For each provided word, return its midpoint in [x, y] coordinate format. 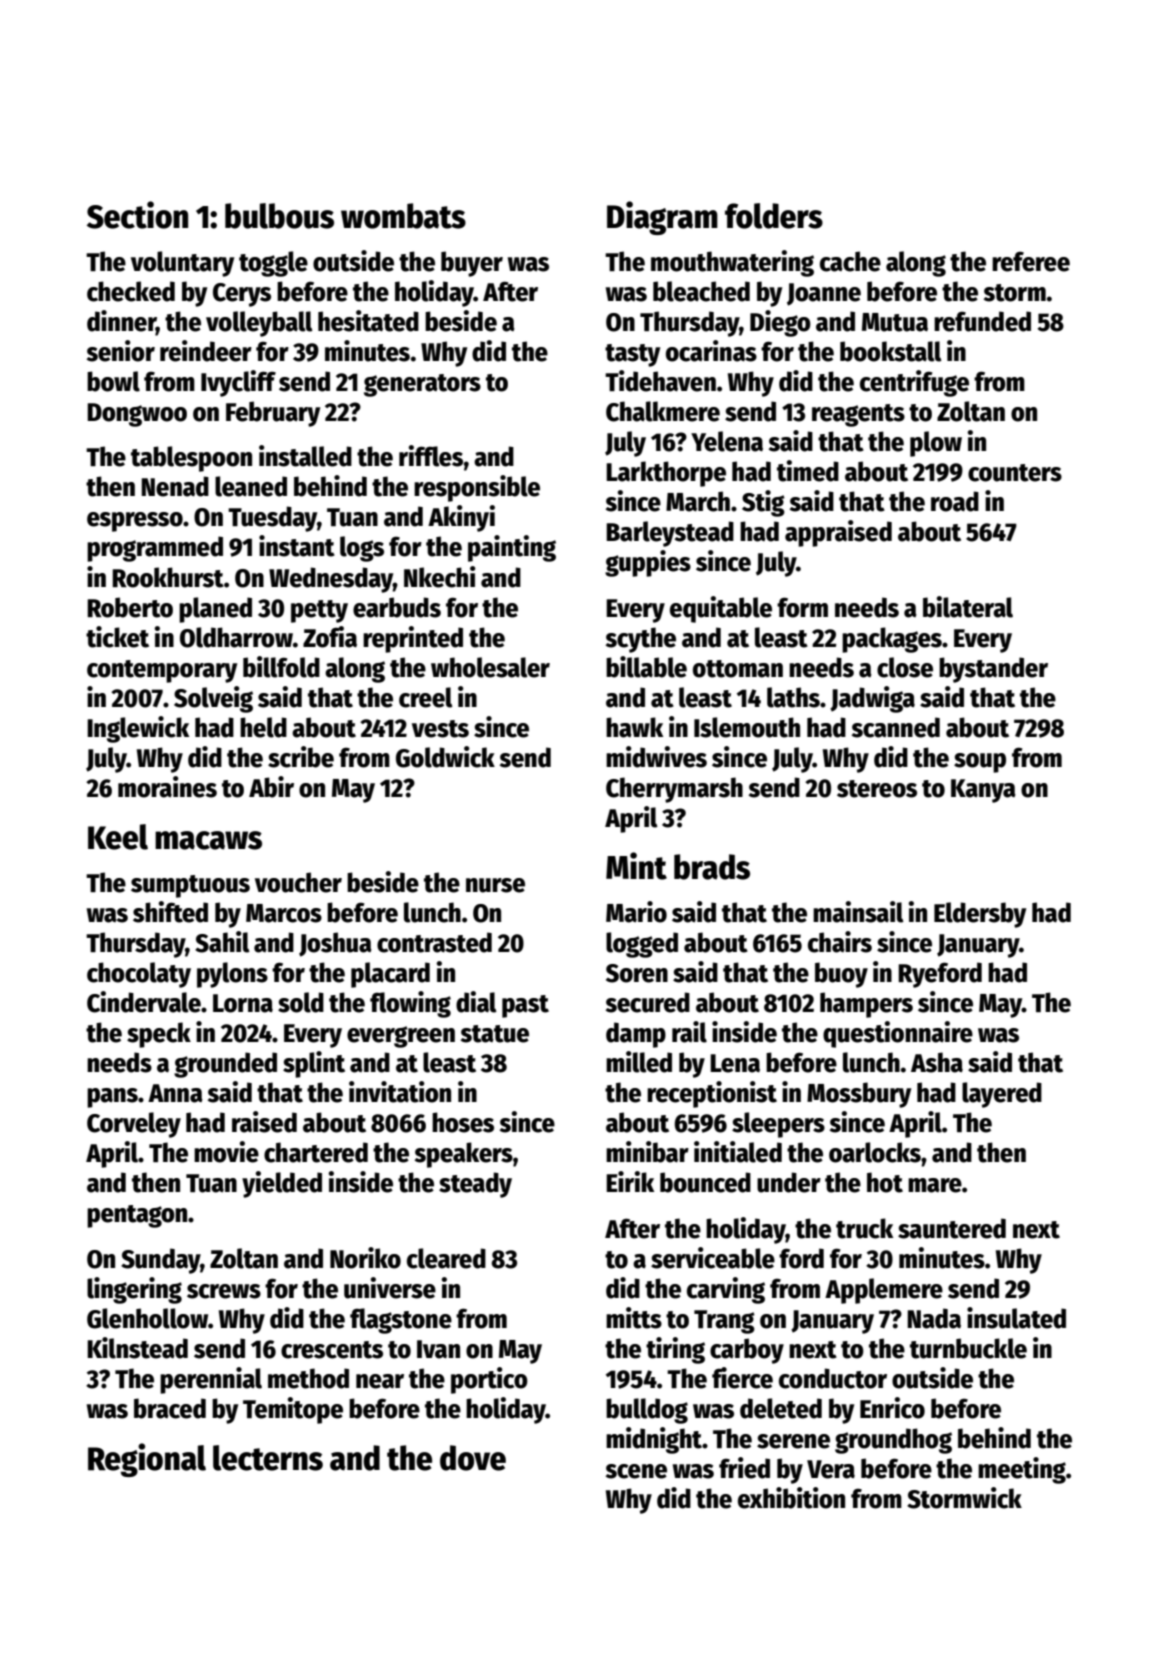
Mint [636, 866]
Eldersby [980, 915]
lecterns [268, 1458]
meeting [1022, 1470]
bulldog [647, 1411]
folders [774, 216]
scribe [301, 757]
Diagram [662, 218]
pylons [232, 975]
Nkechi [440, 577]
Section [137, 215]
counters [1015, 473]
